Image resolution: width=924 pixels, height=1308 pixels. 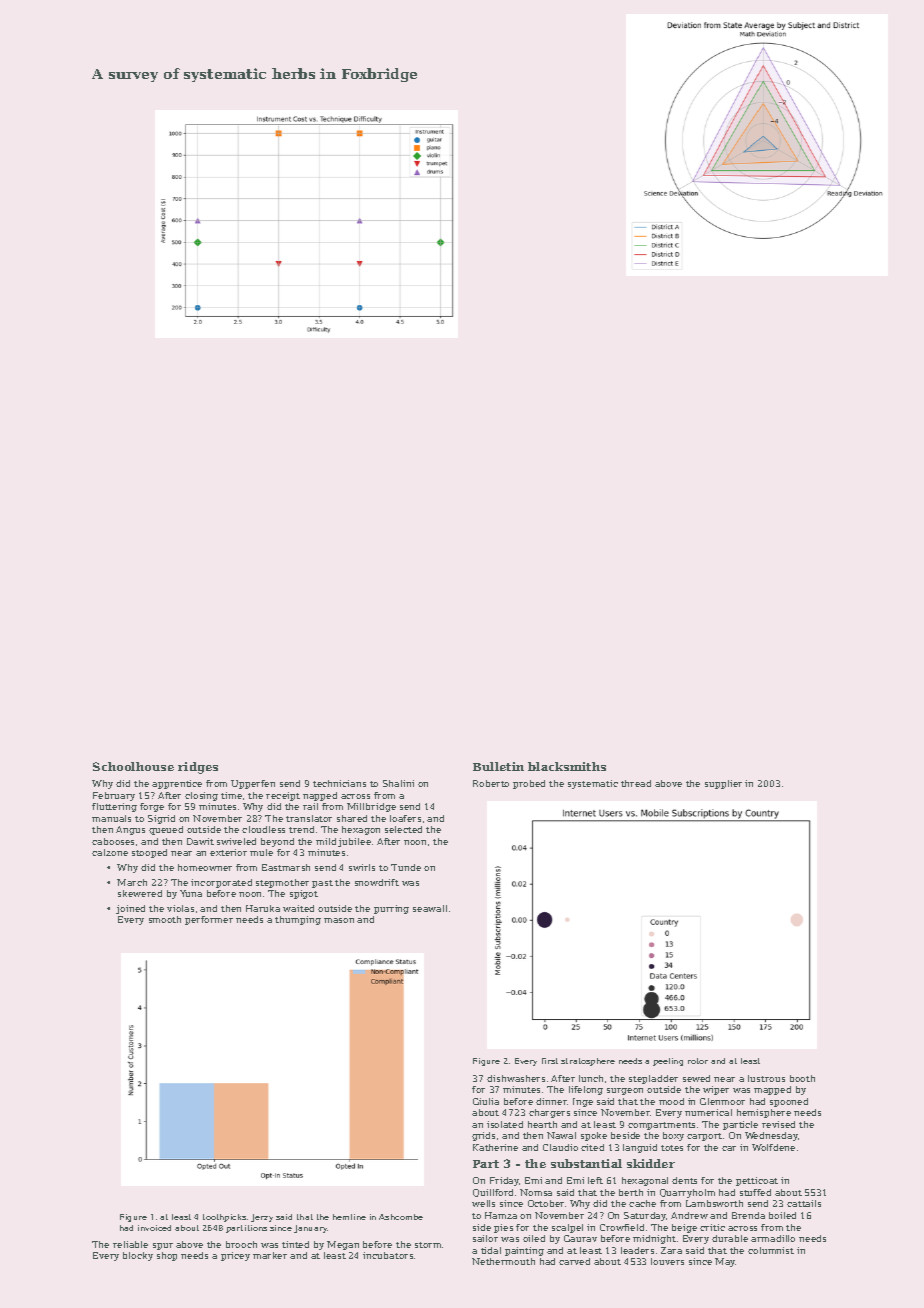 I want to click on Katherine, so click(x=495, y=1147).
